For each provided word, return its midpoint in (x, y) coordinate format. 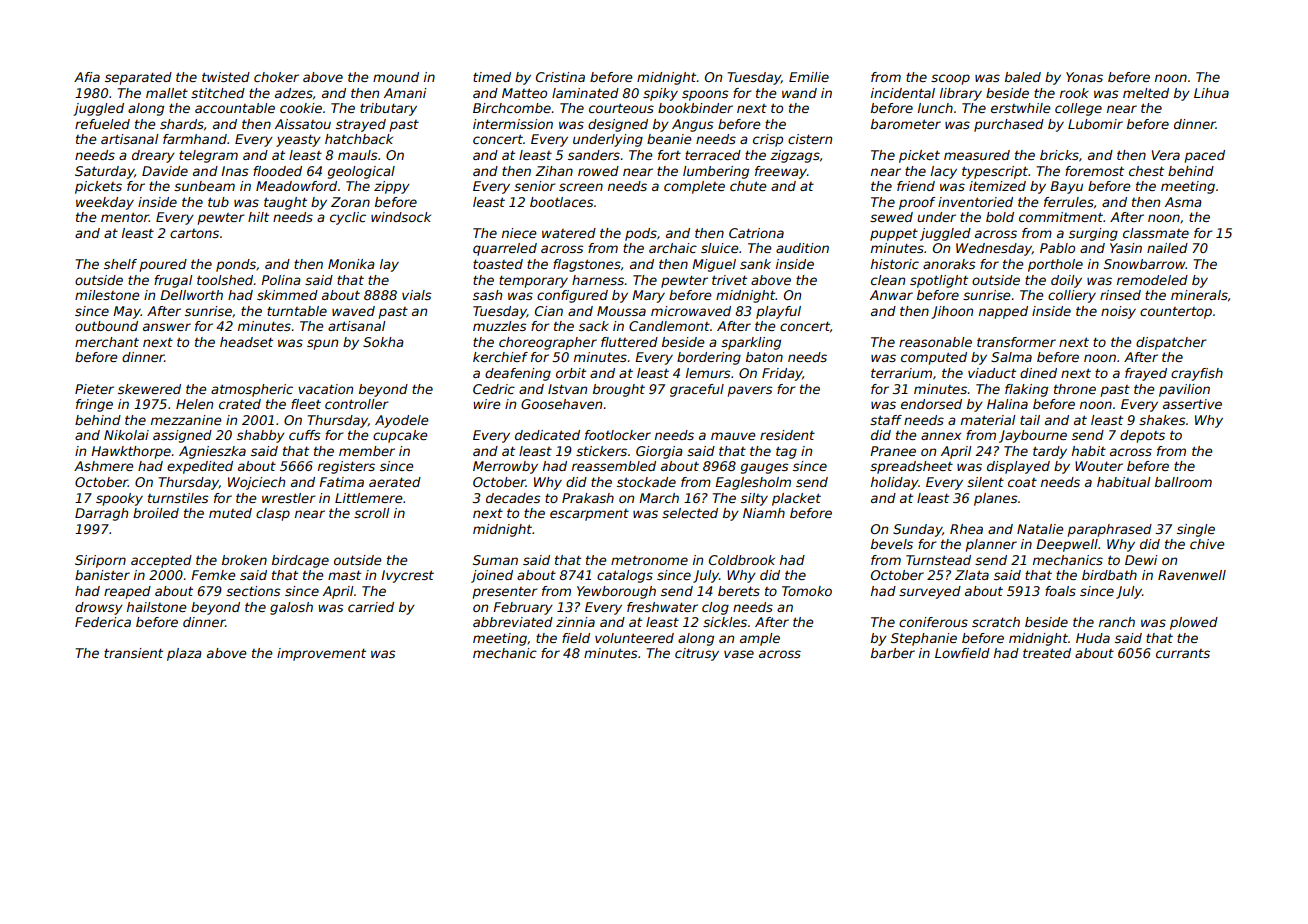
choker (276, 77)
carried (371, 607)
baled (1023, 77)
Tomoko (807, 591)
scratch (996, 622)
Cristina (560, 77)
